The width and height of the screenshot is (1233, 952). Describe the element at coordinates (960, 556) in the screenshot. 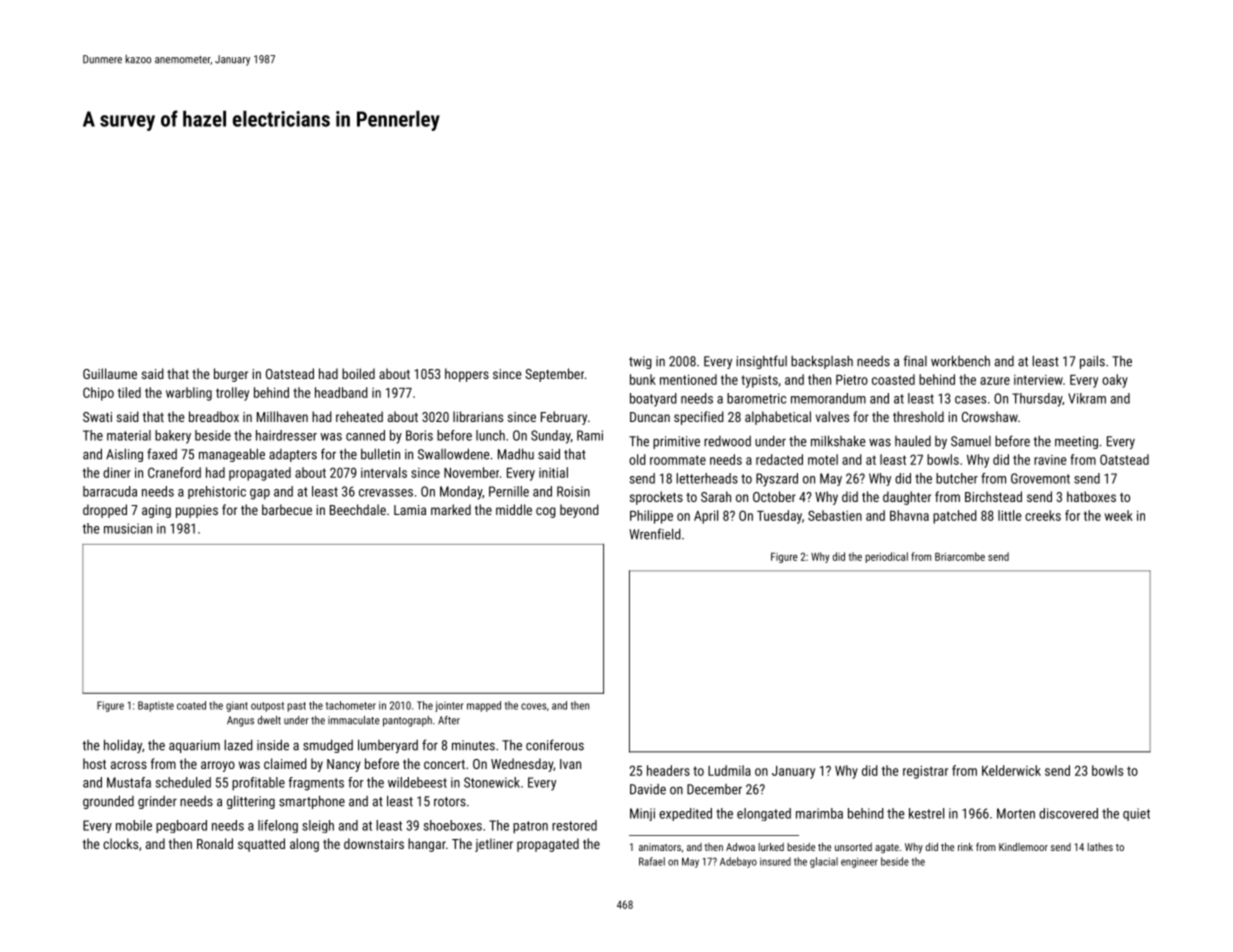

I see `Briarcombe` at that location.
